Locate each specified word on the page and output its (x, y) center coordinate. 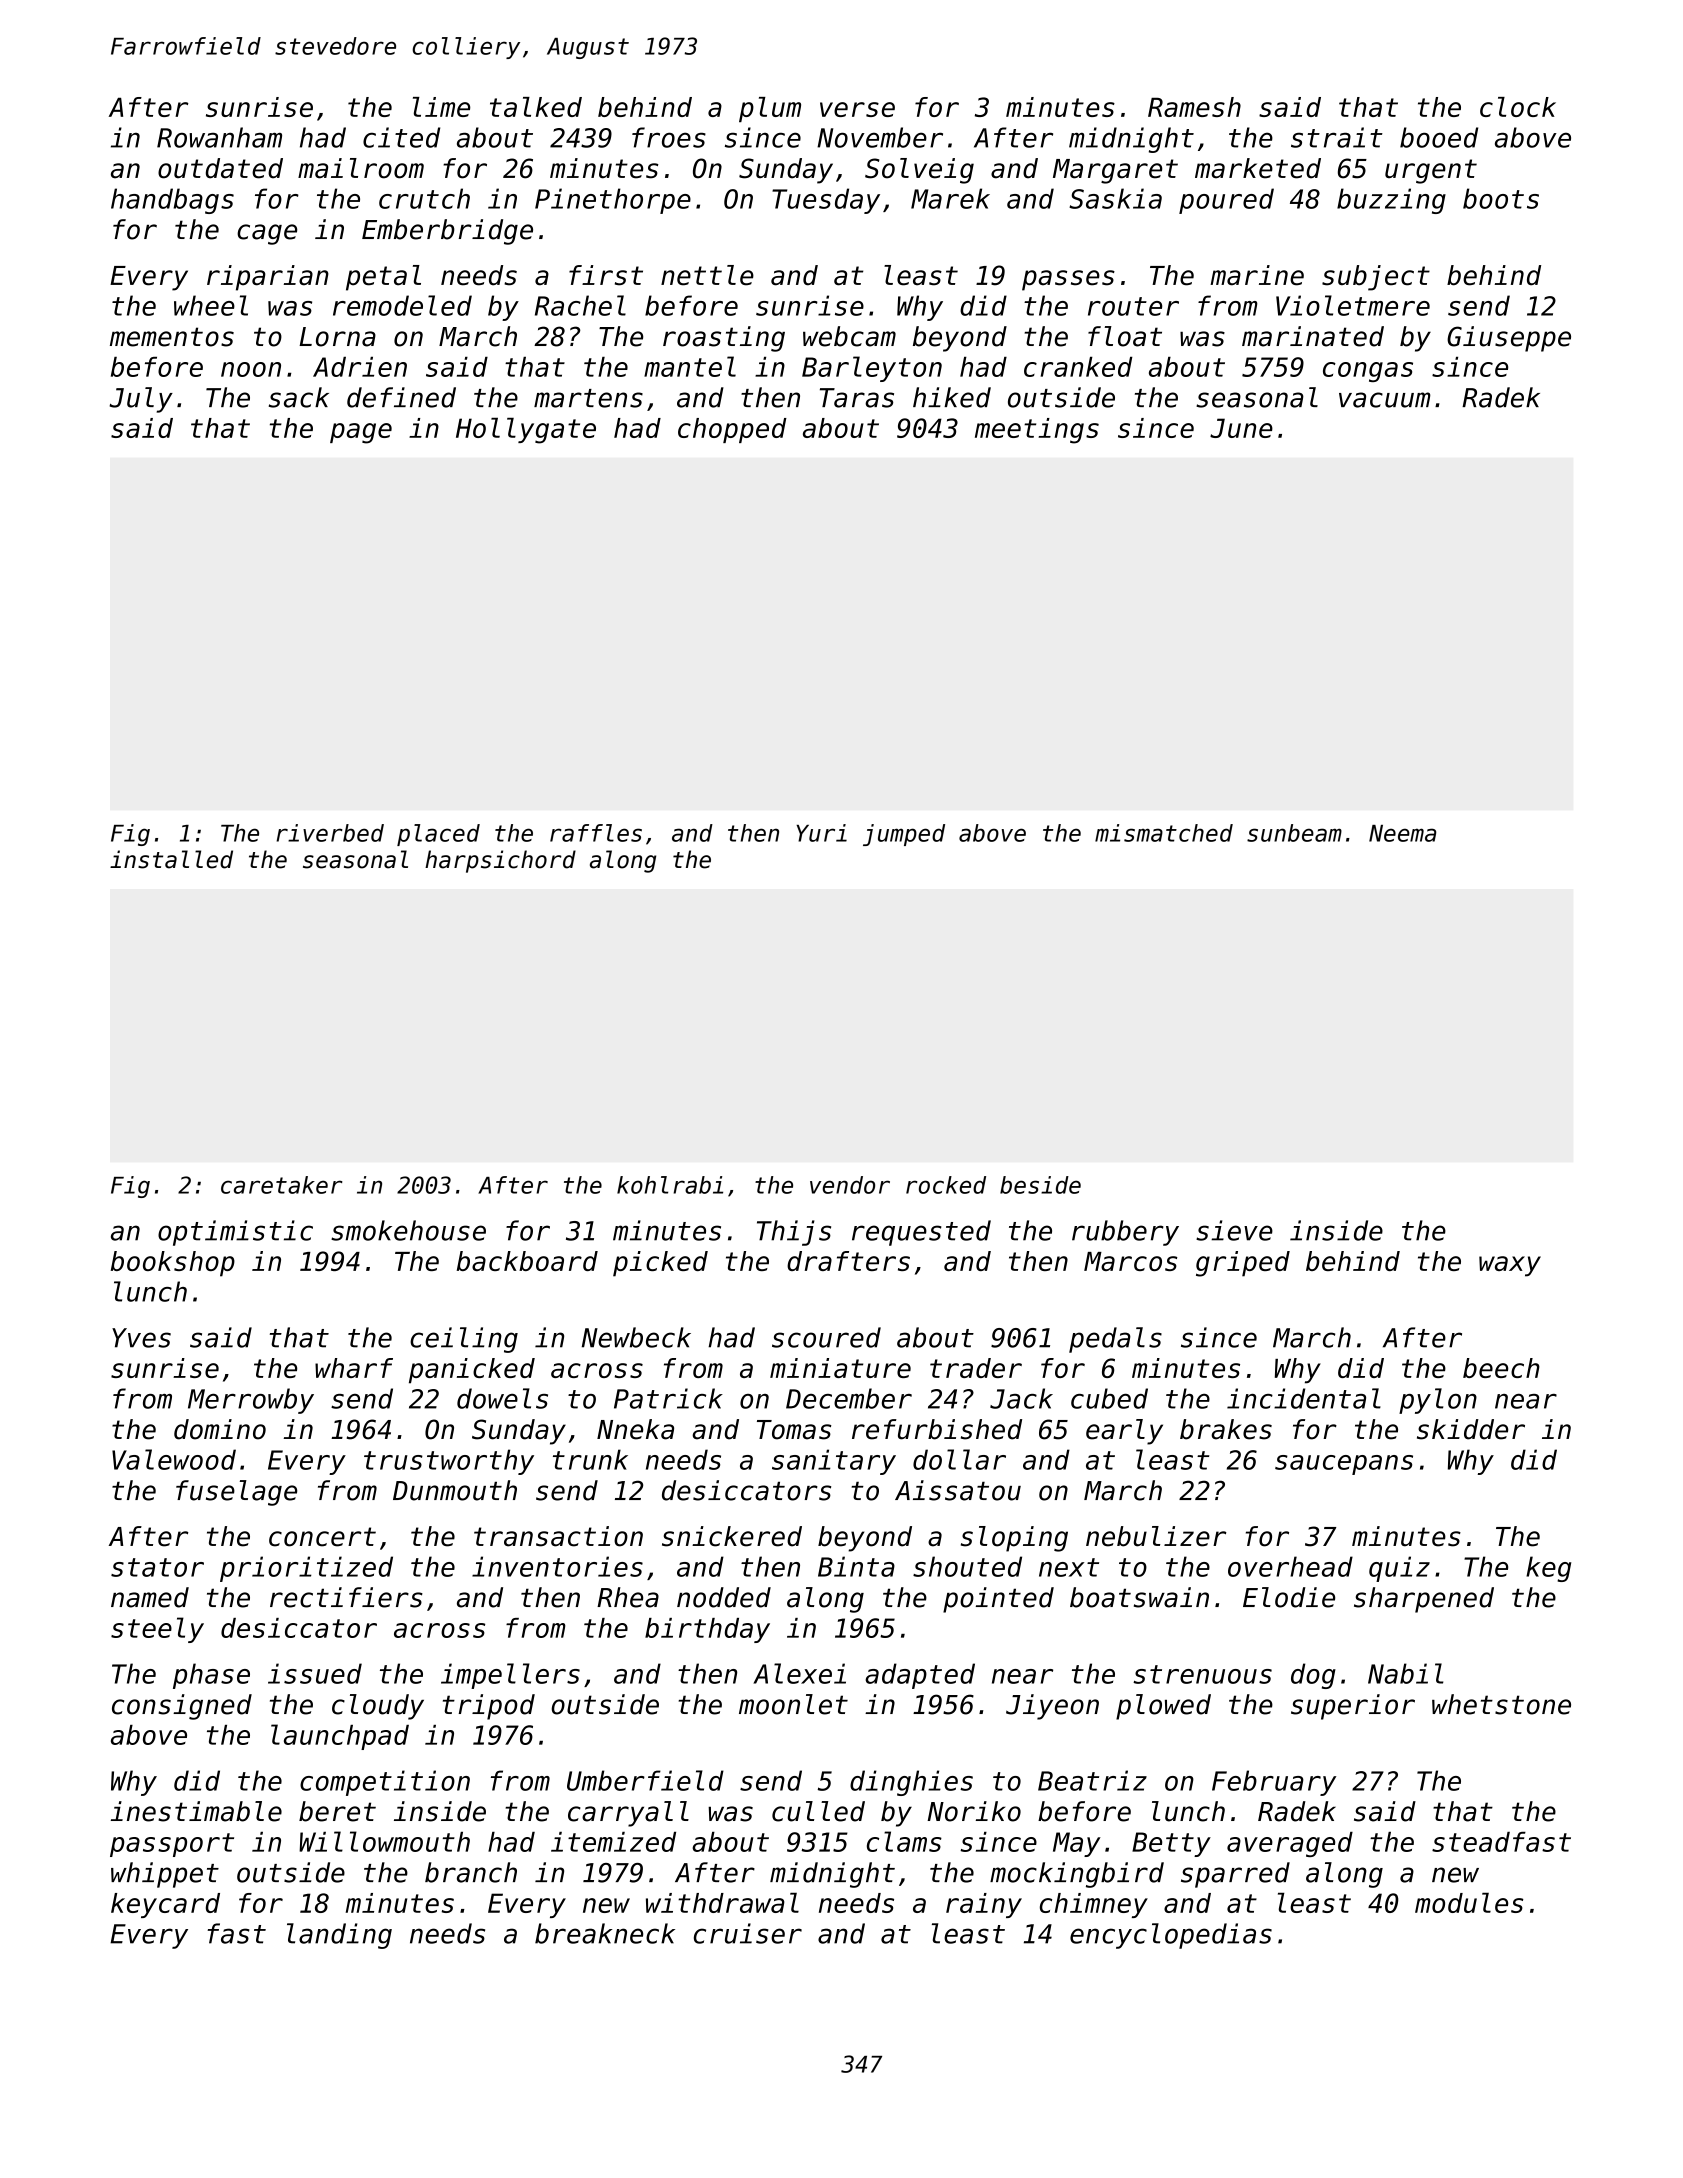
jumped (904, 835)
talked (536, 107)
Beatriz (1092, 1780)
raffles (596, 833)
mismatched (1164, 833)
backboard (527, 1261)
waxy (1510, 1266)
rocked (946, 1185)
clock (1518, 107)
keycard (165, 1905)
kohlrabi (670, 1185)
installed (171, 859)
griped (1243, 1264)
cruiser (748, 1933)
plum (770, 109)
